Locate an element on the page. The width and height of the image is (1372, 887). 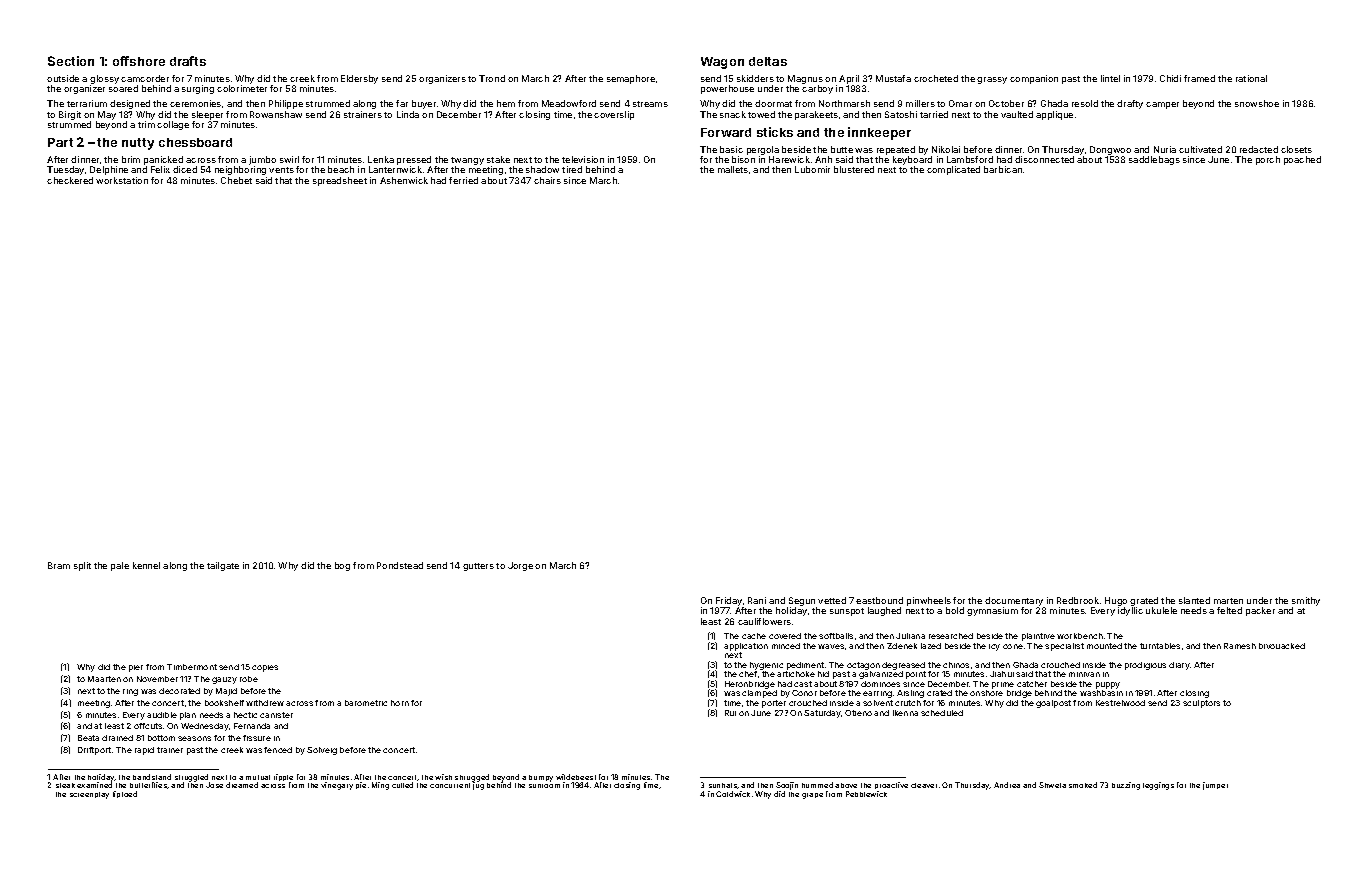
Eldersby is located at coordinates (359, 79).
